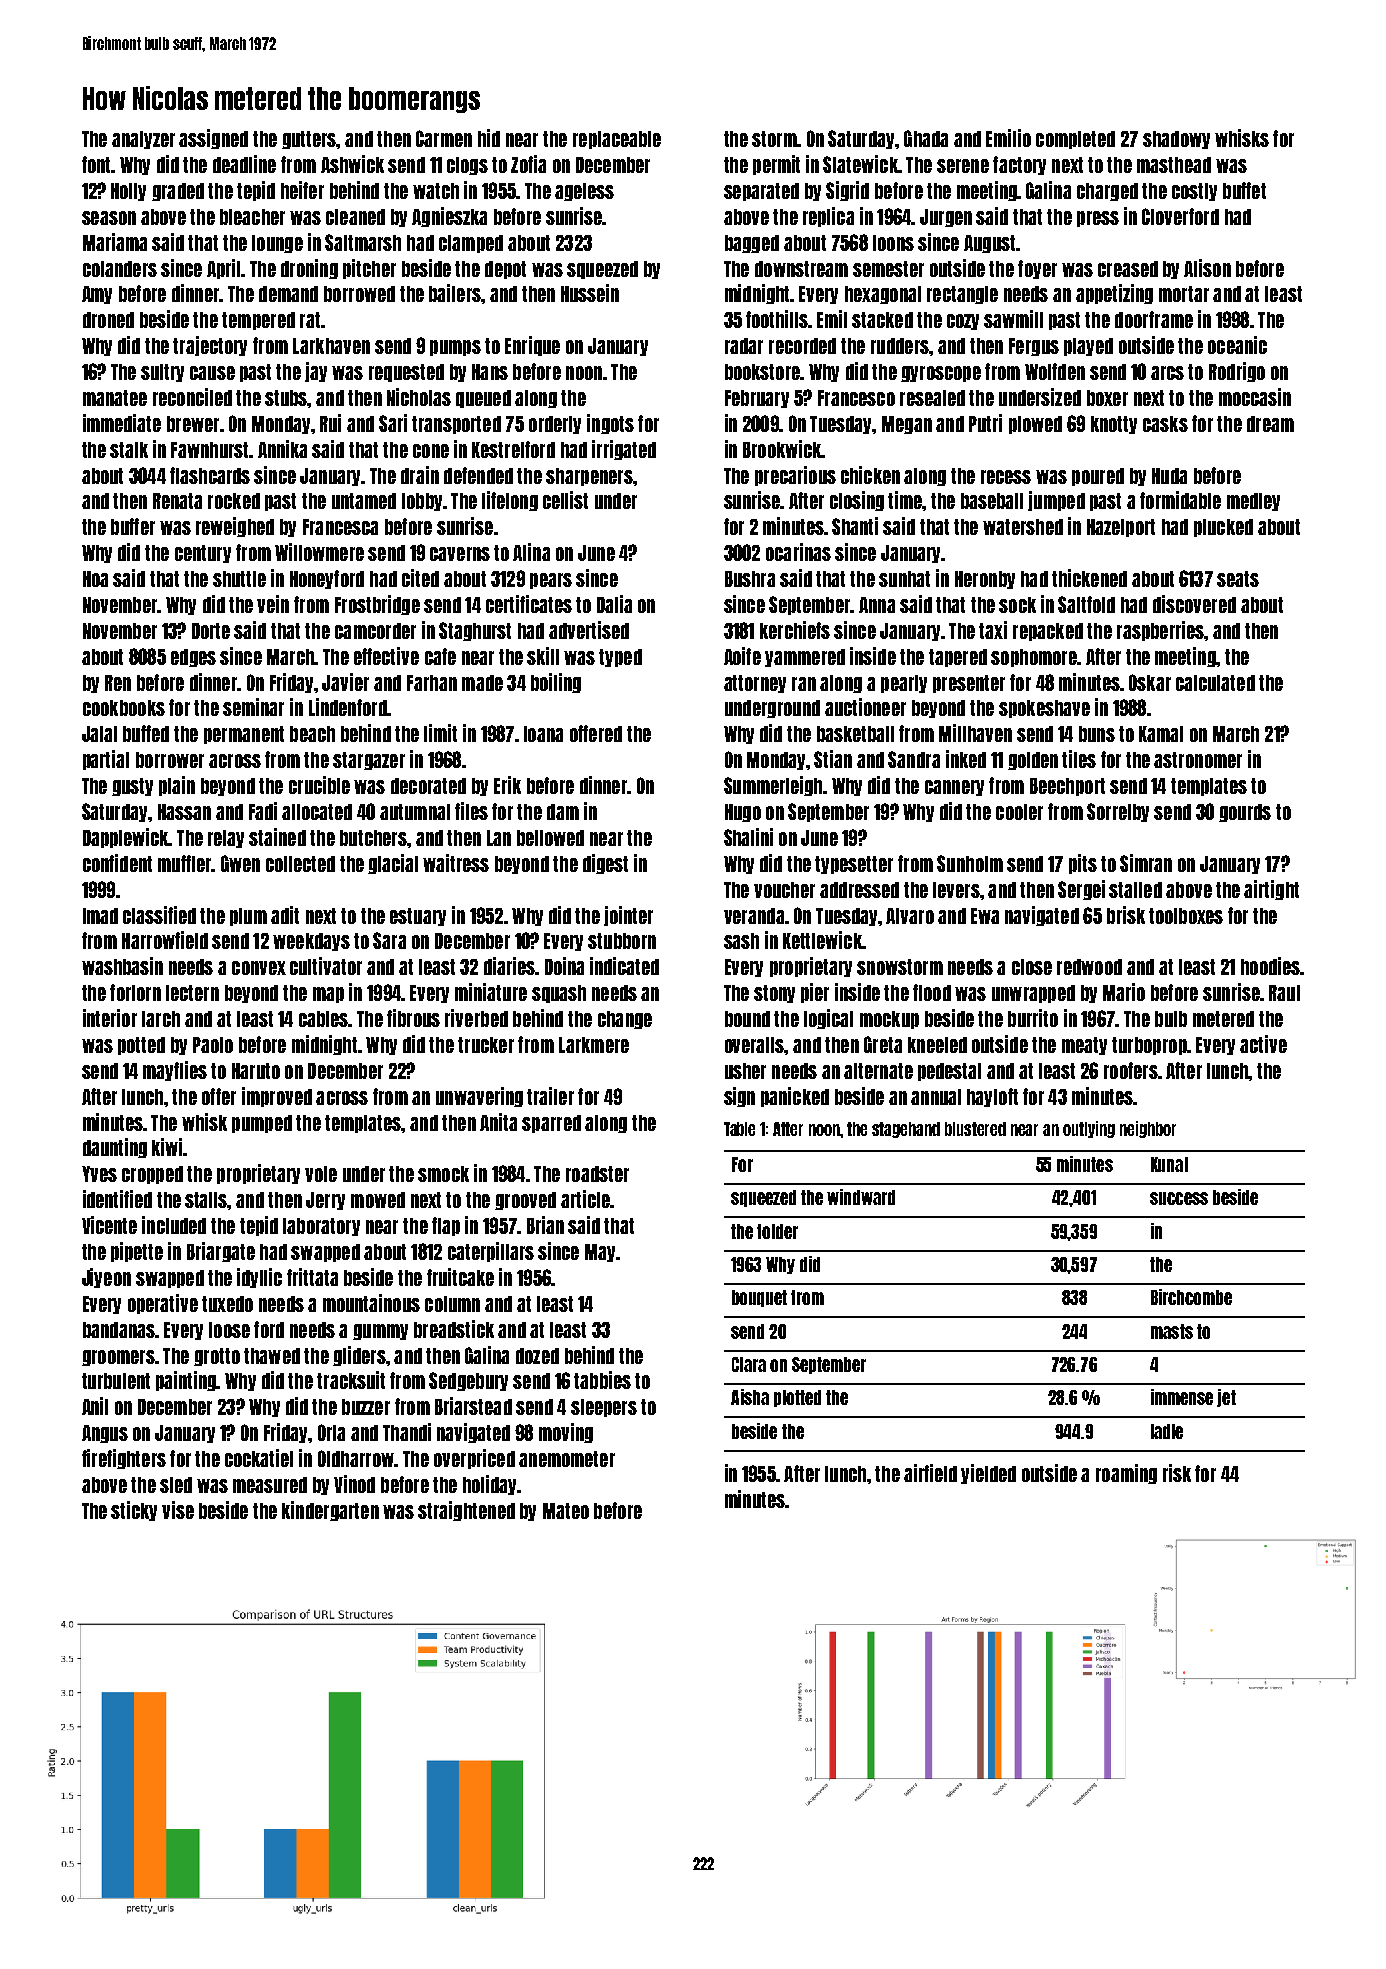 This screenshot has height=1969, width=1386. I want to click on appetizing, so click(1114, 294).
